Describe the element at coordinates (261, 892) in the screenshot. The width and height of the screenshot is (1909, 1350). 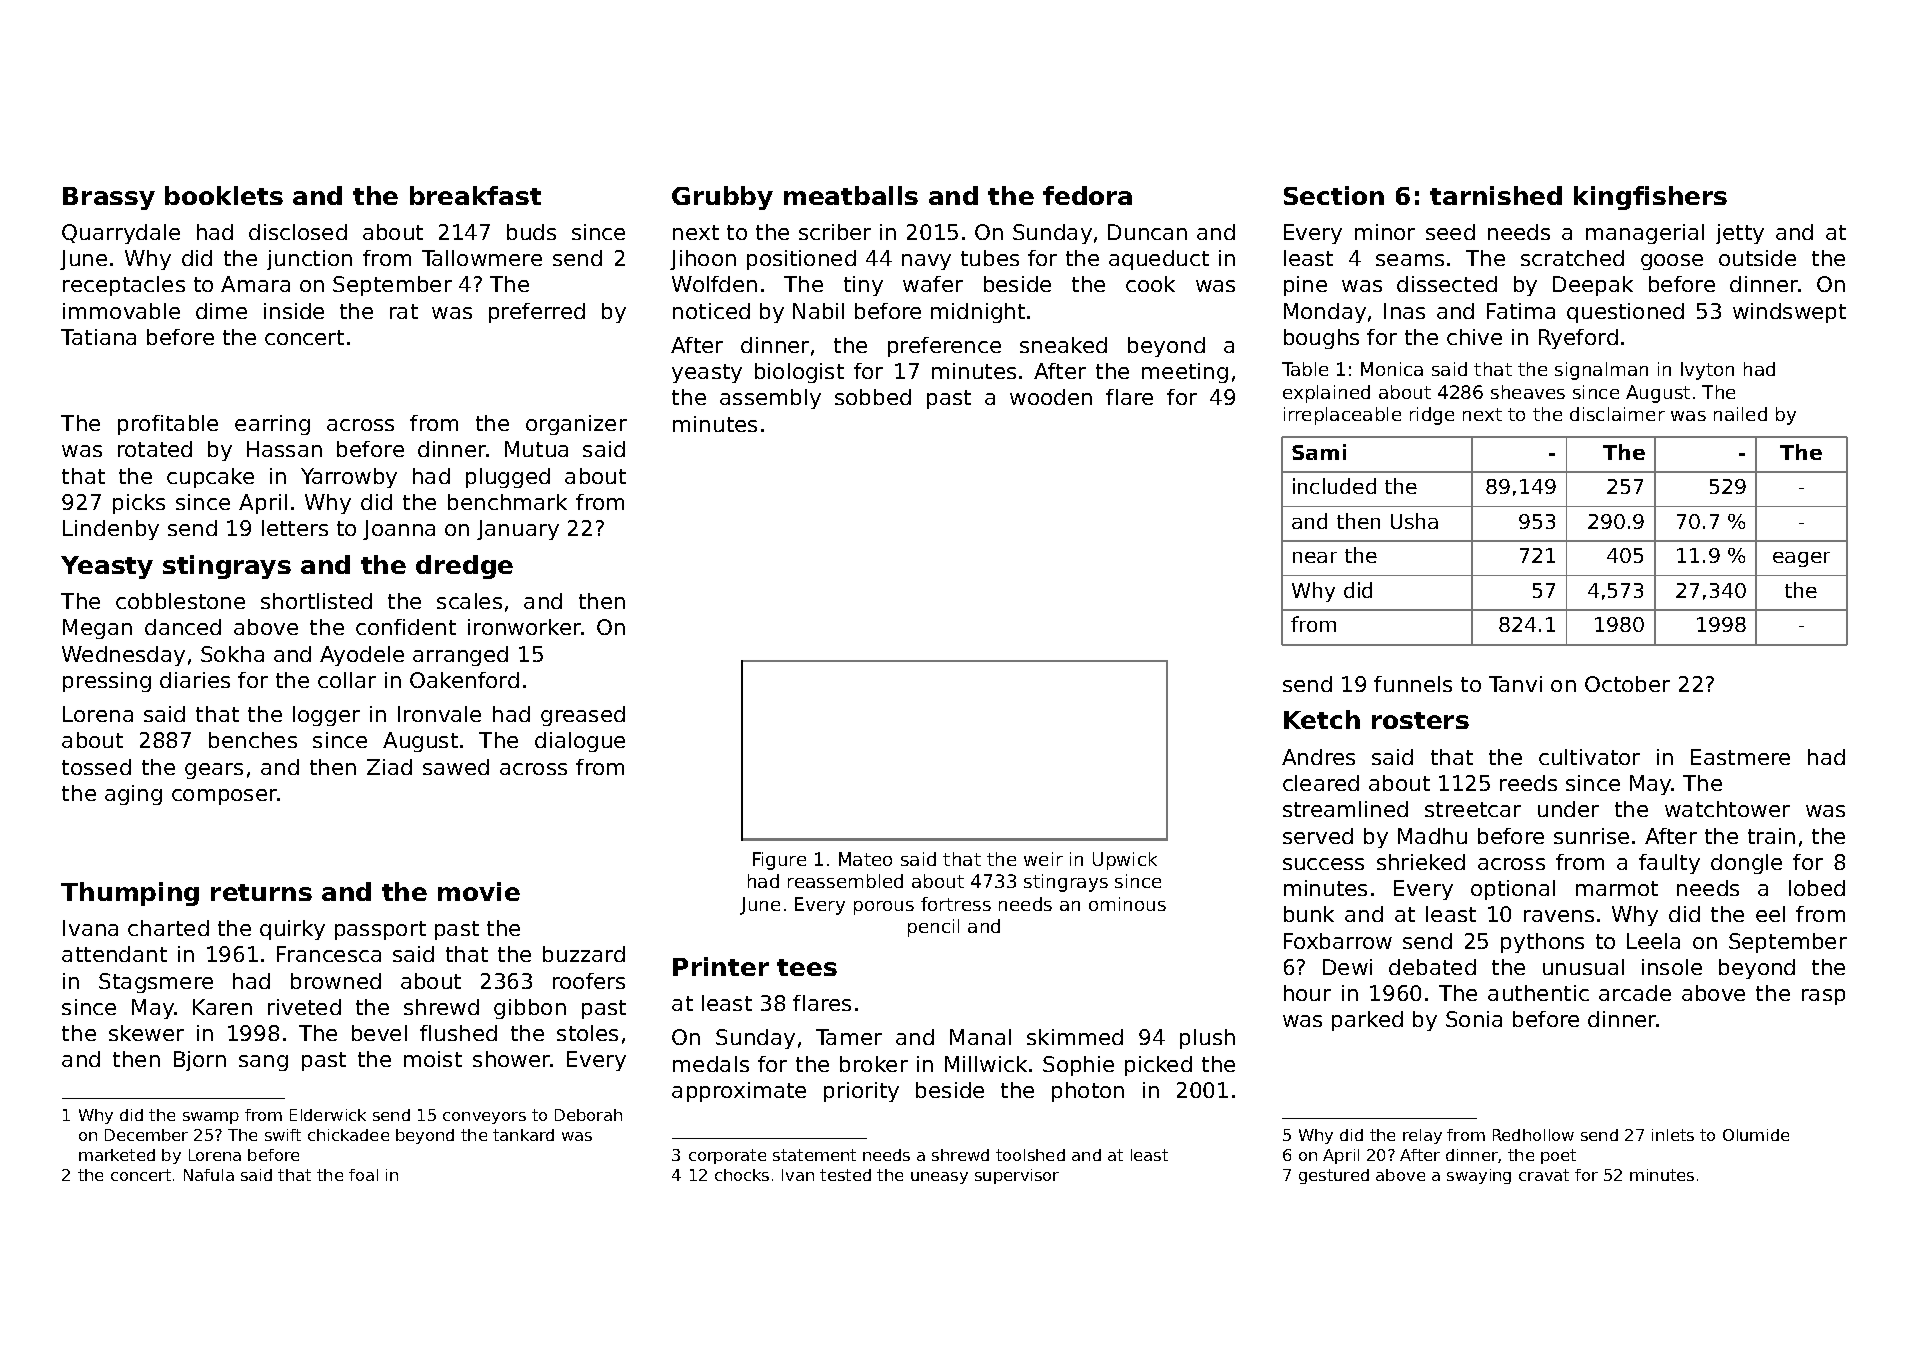
I see `returns` at that location.
